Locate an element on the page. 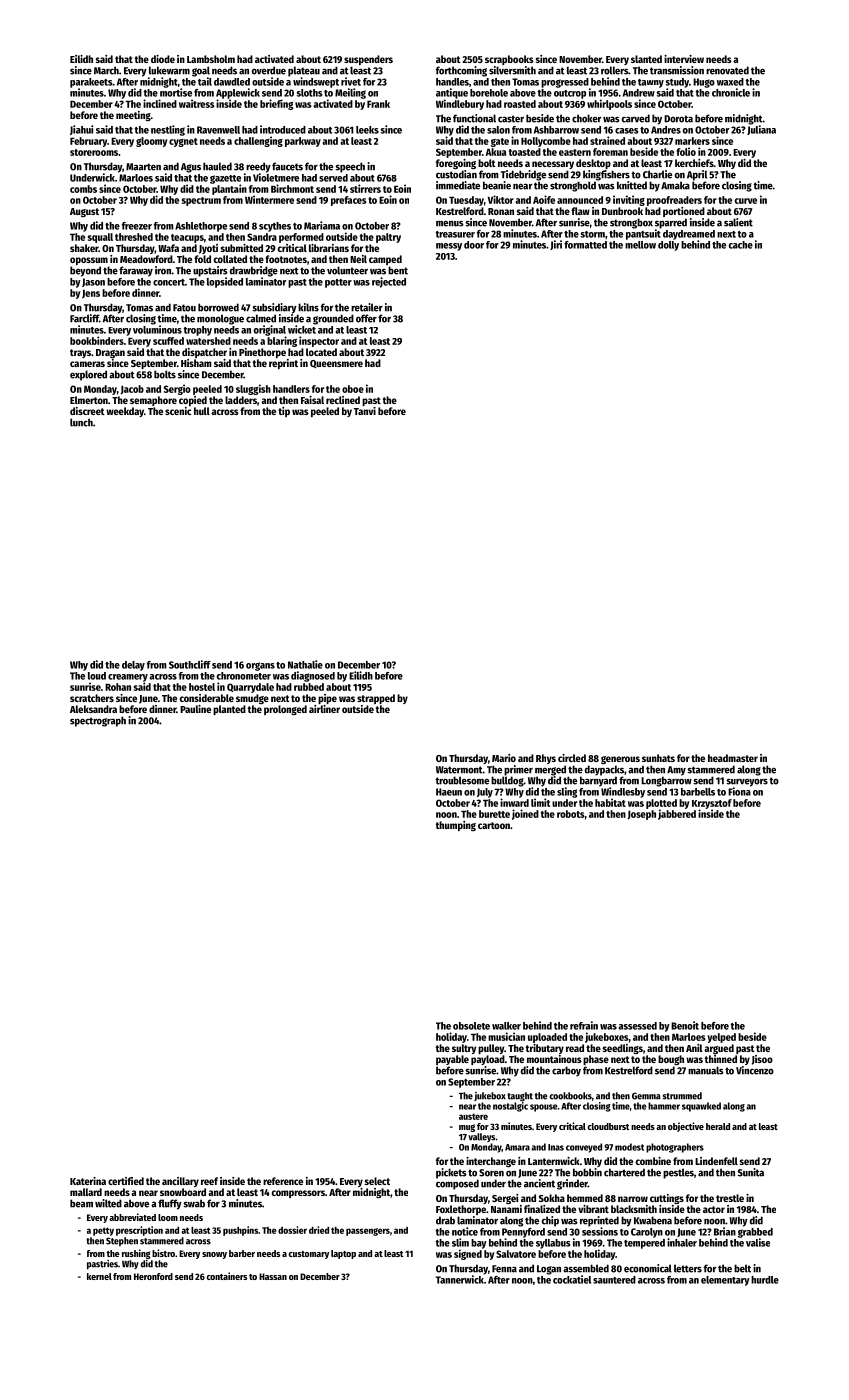 Image resolution: width=849 pixels, height=1400 pixels. functional is located at coordinates (474, 118).
